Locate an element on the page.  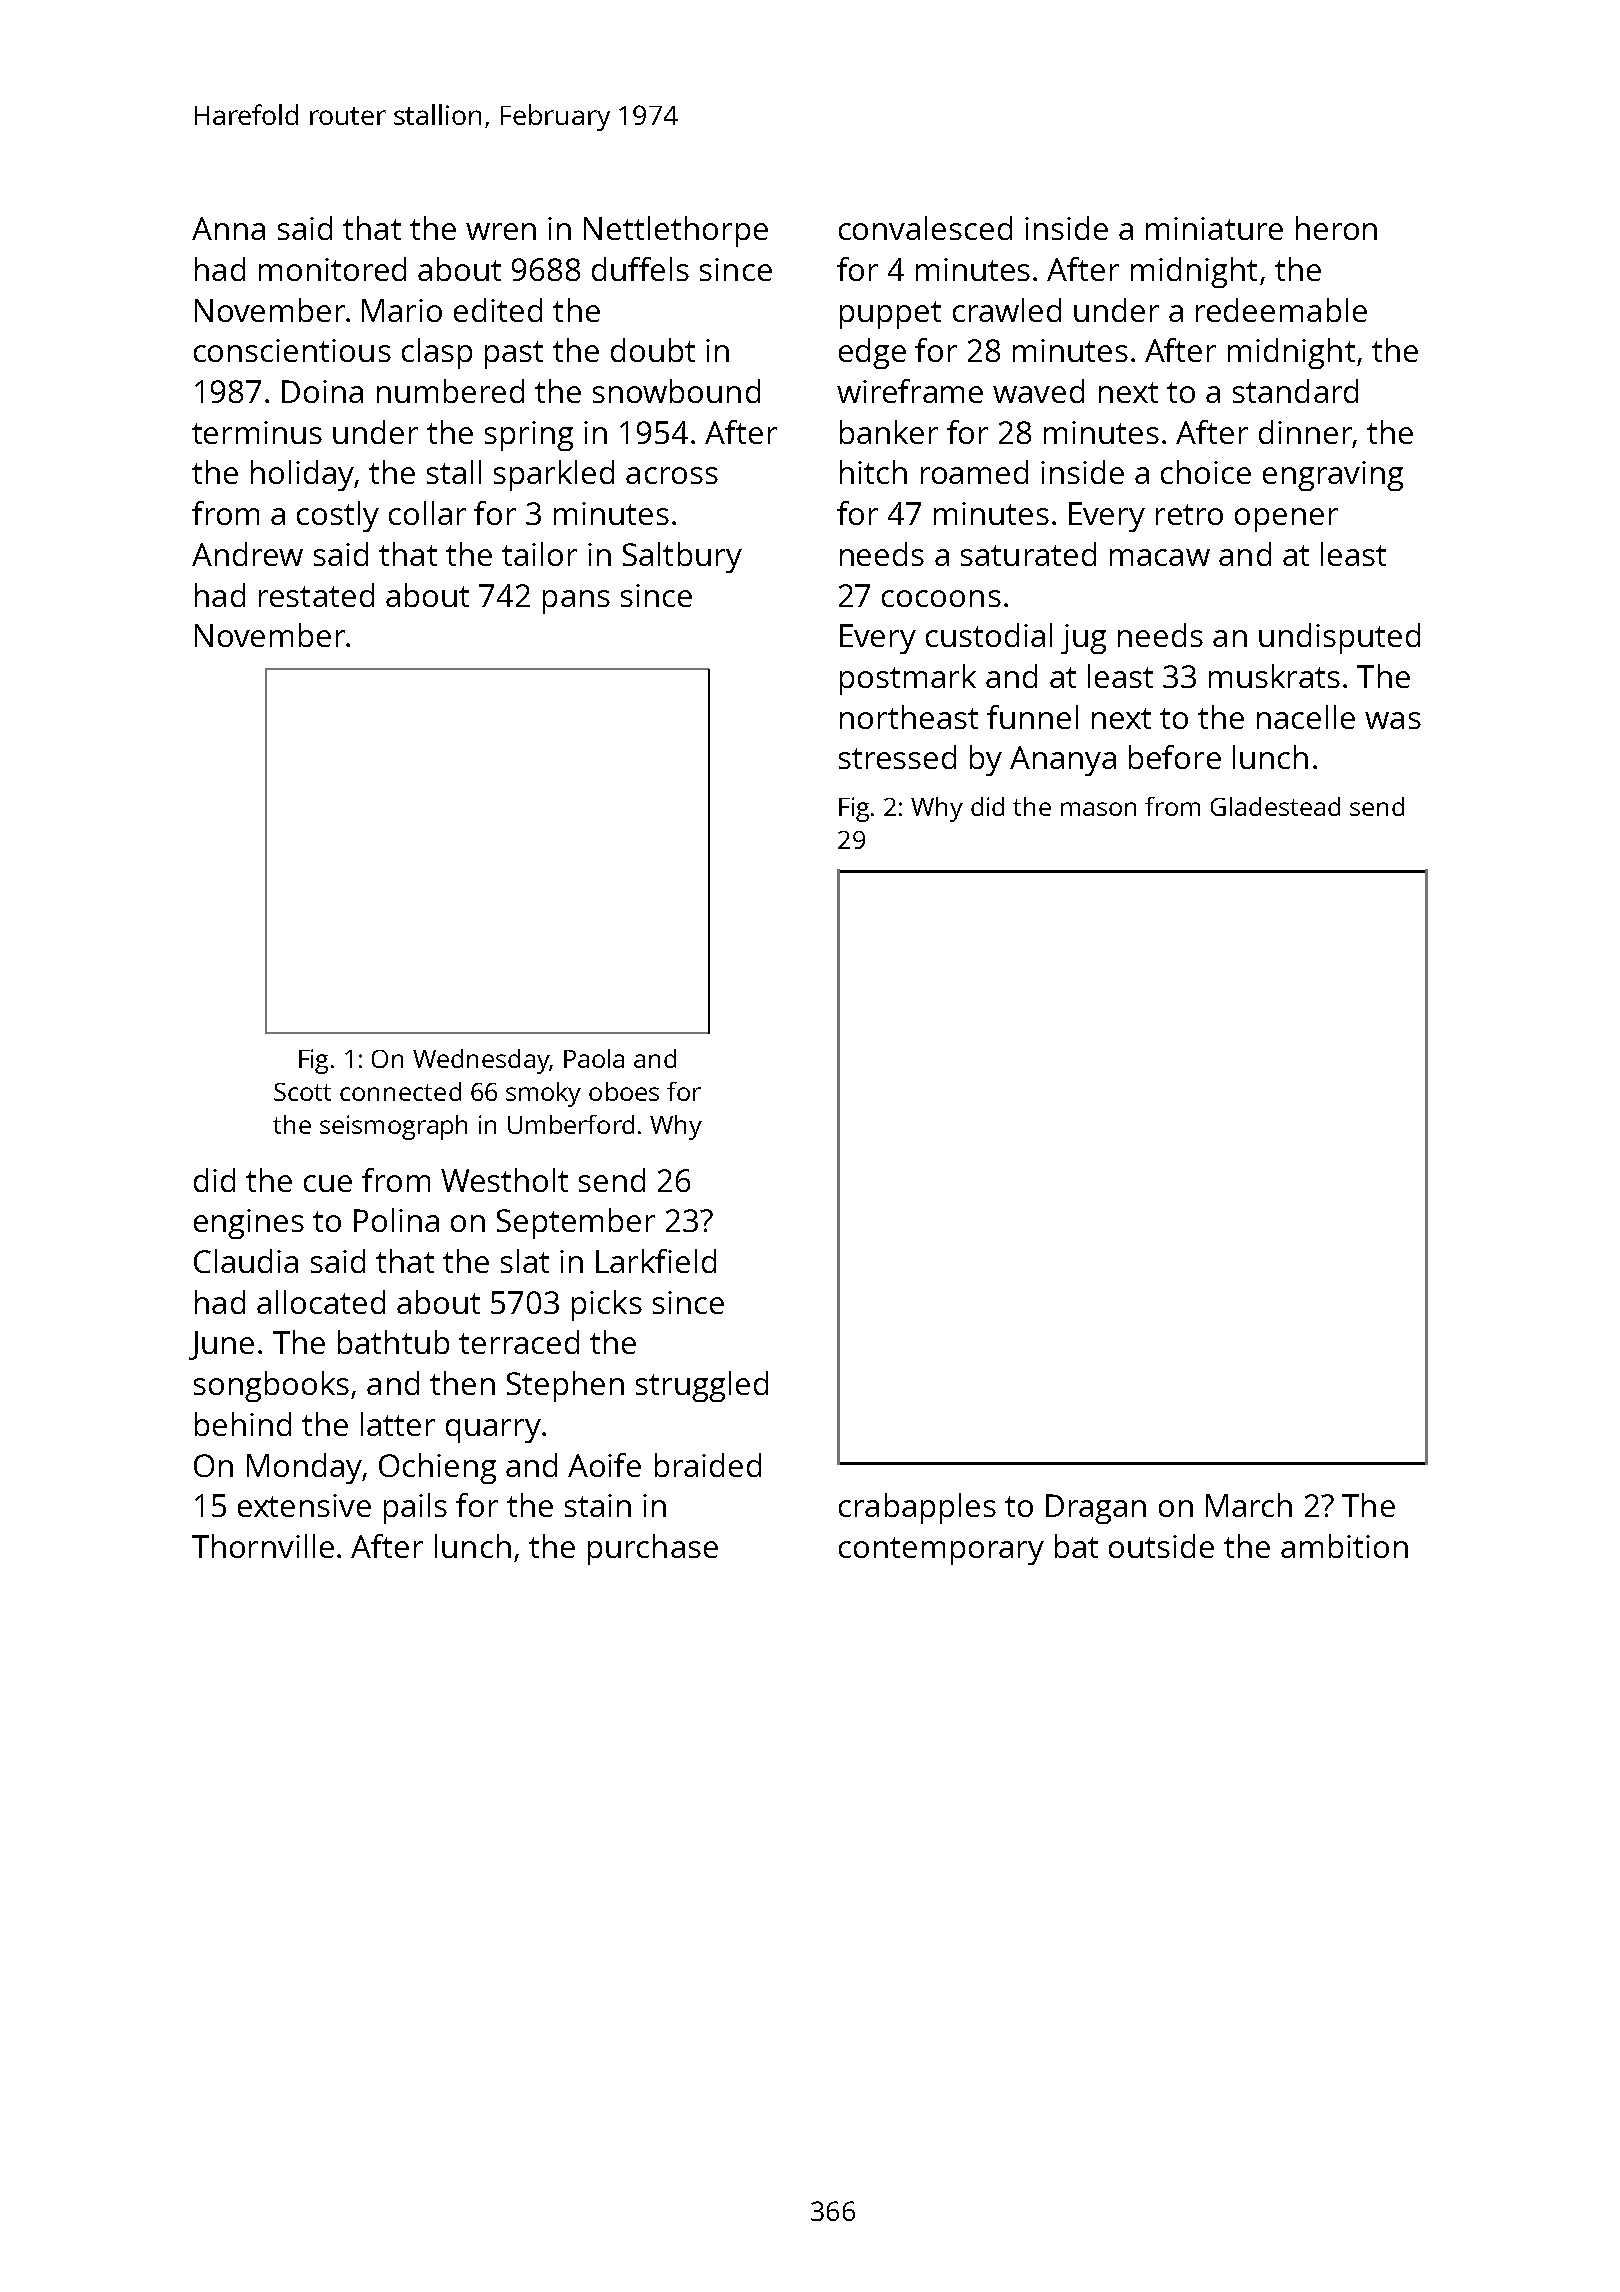
edge is located at coordinates (872, 353).
